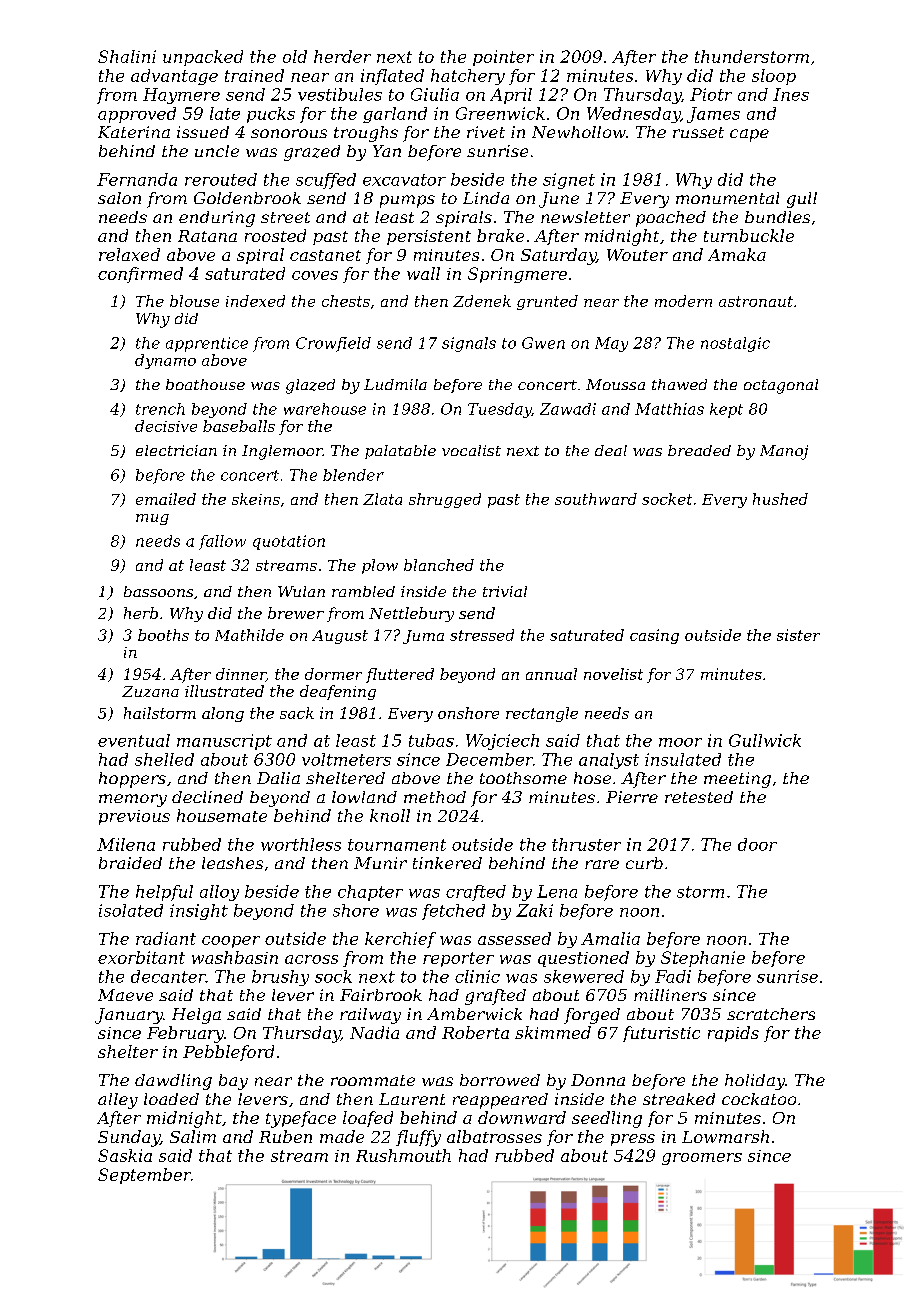 This document has height=1308, width=924. What do you see at coordinates (774, 77) in the document?
I see `sloop` at bounding box center [774, 77].
